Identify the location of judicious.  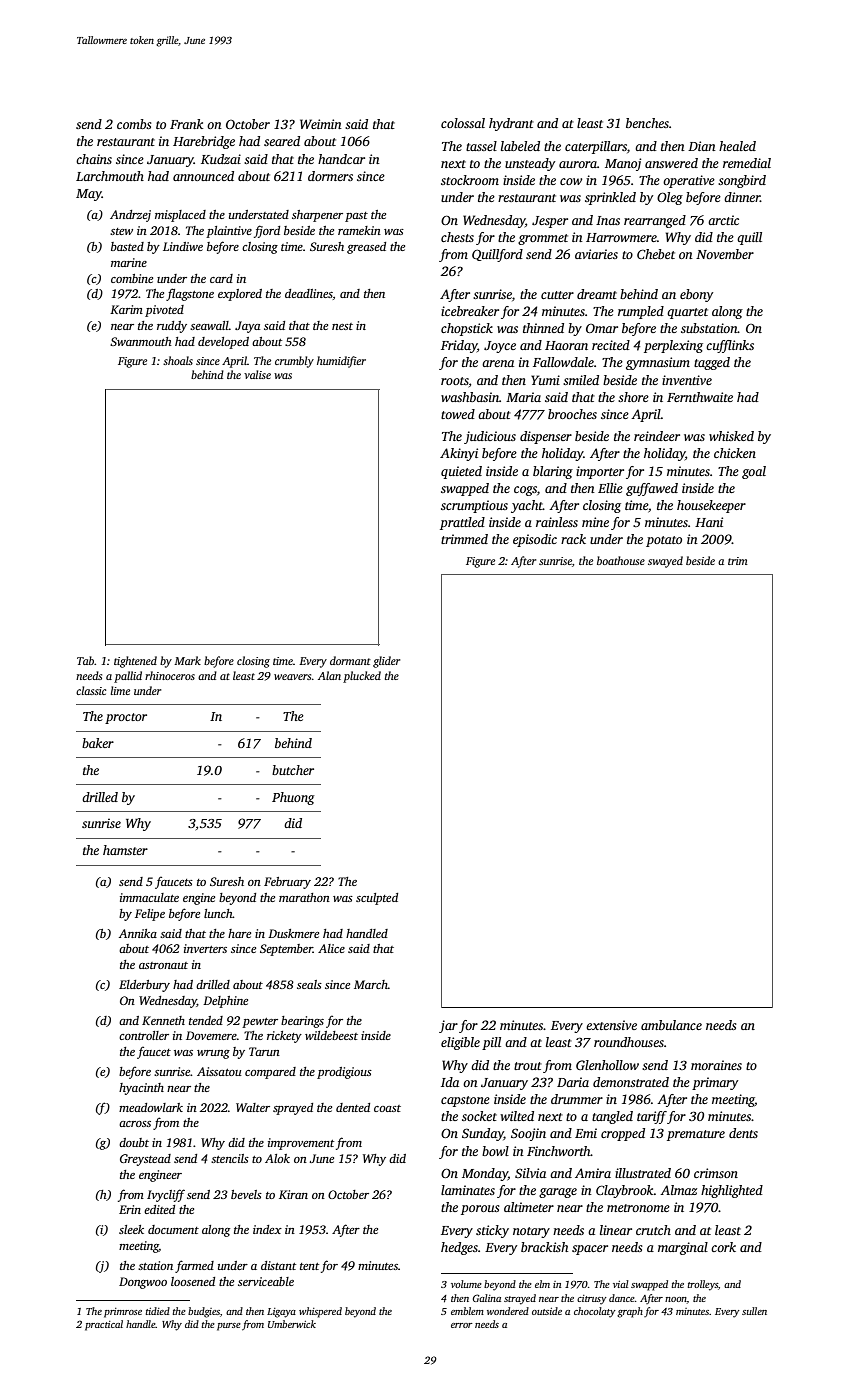
(490, 437).
